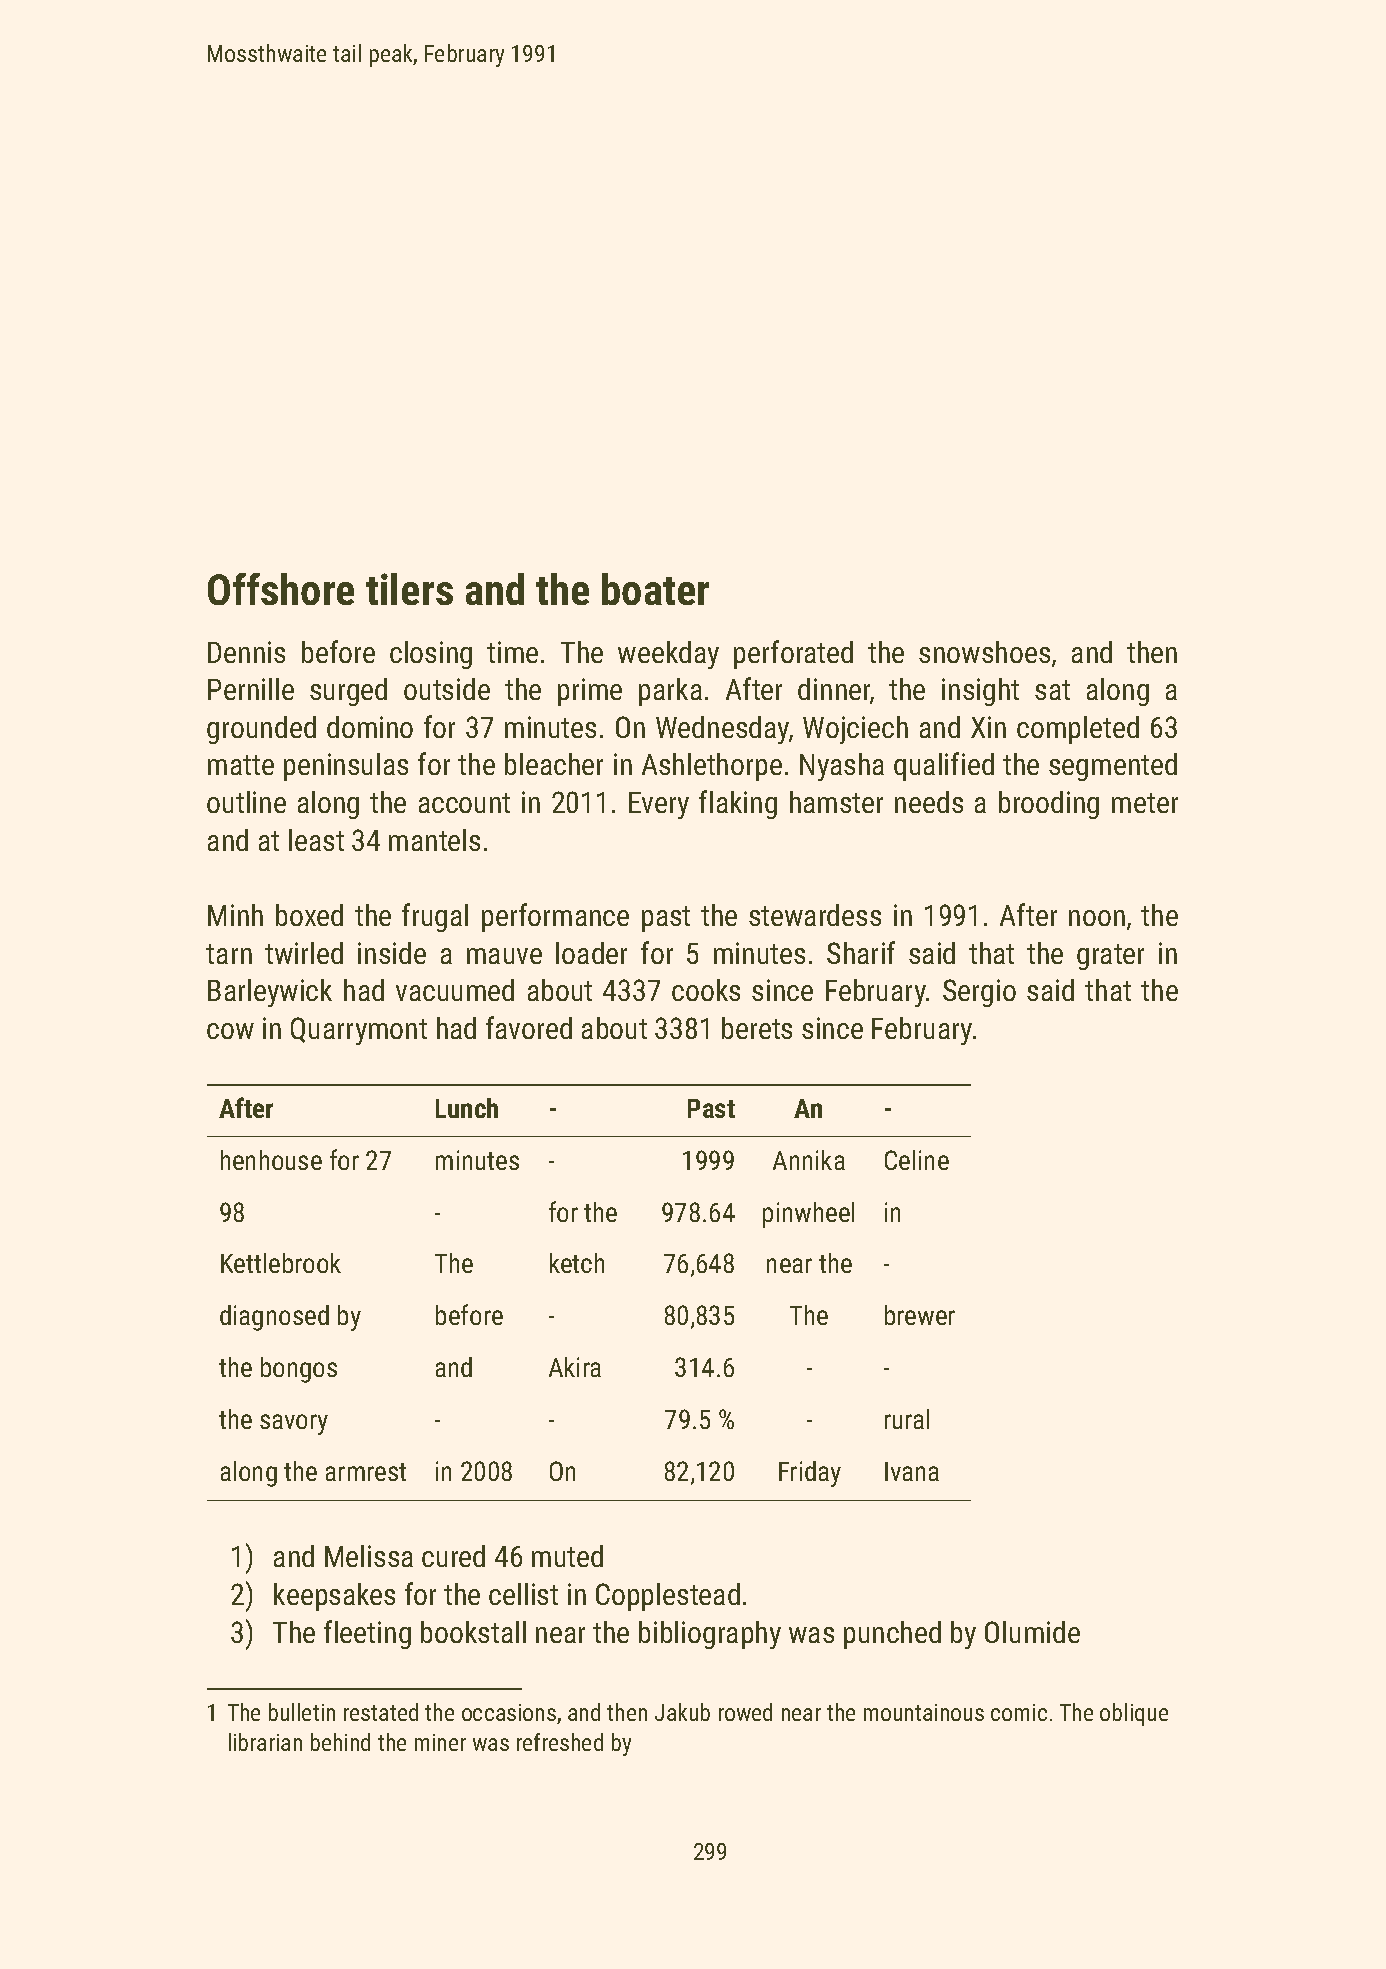 Image resolution: width=1386 pixels, height=1969 pixels. I want to click on restated, so click(381, 1712).
